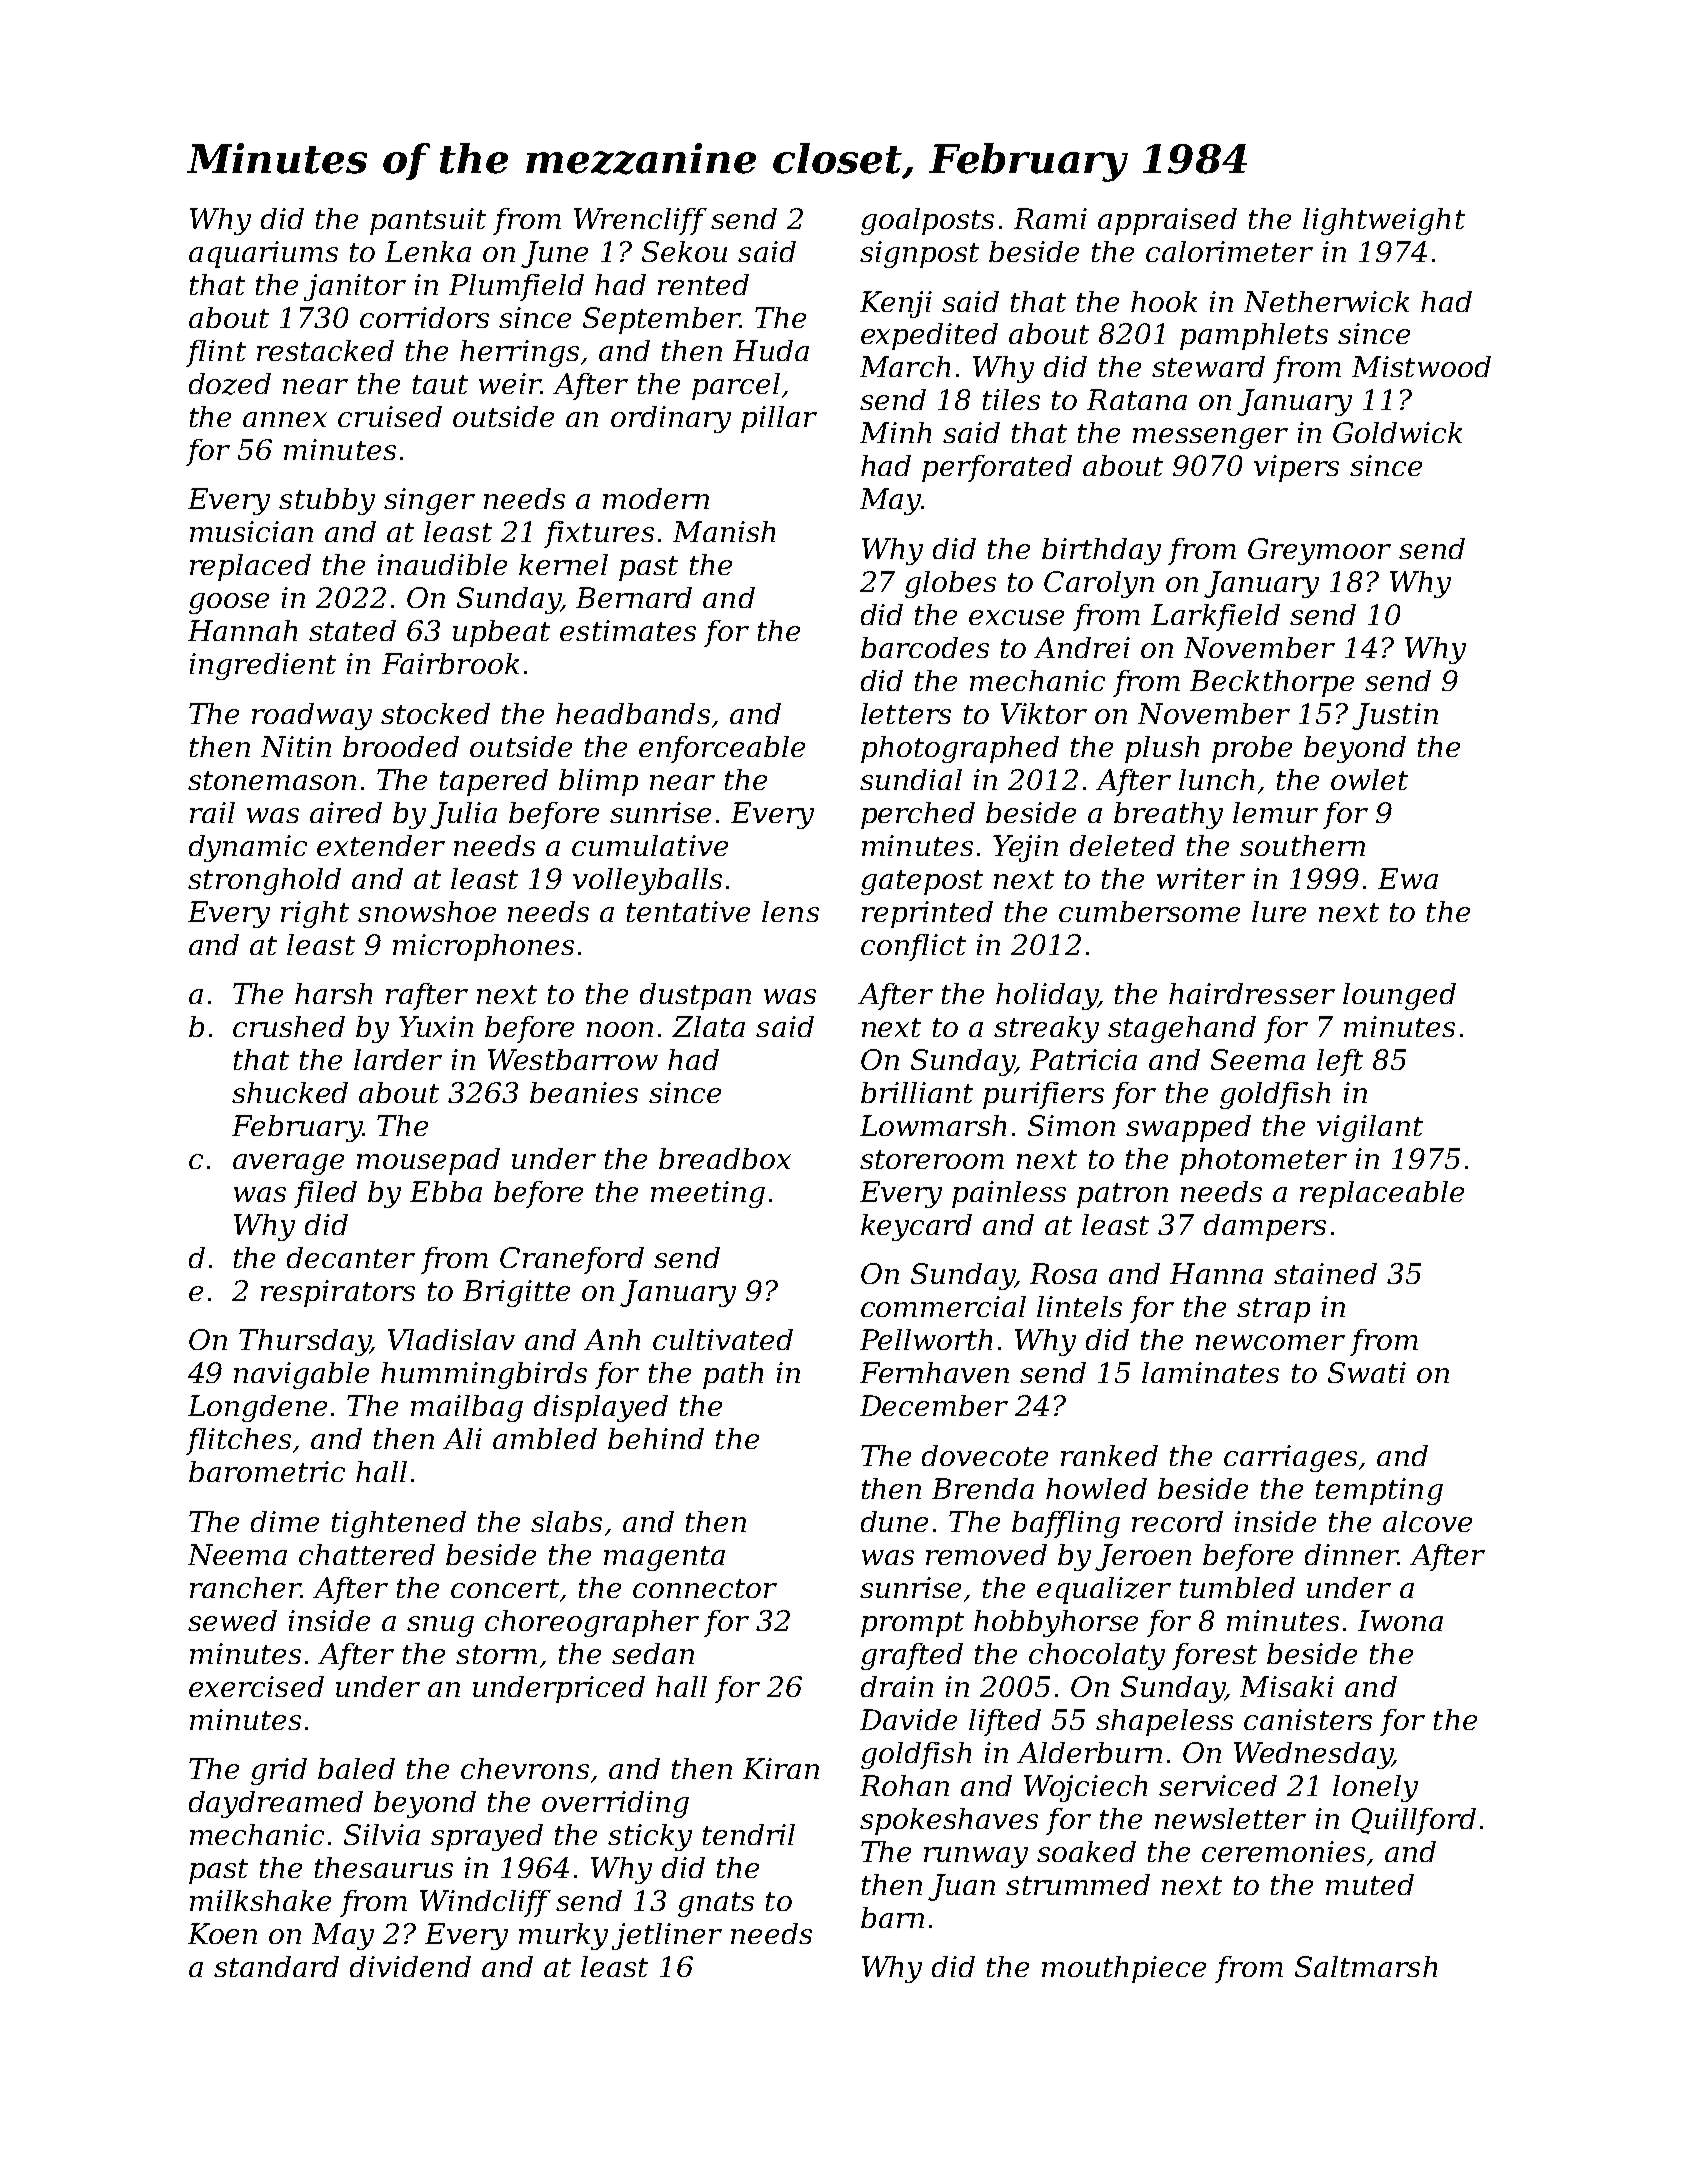 The height and width of the screenshot is (2178, 1683). I want to click on streaky, so click(1046, 1029).
